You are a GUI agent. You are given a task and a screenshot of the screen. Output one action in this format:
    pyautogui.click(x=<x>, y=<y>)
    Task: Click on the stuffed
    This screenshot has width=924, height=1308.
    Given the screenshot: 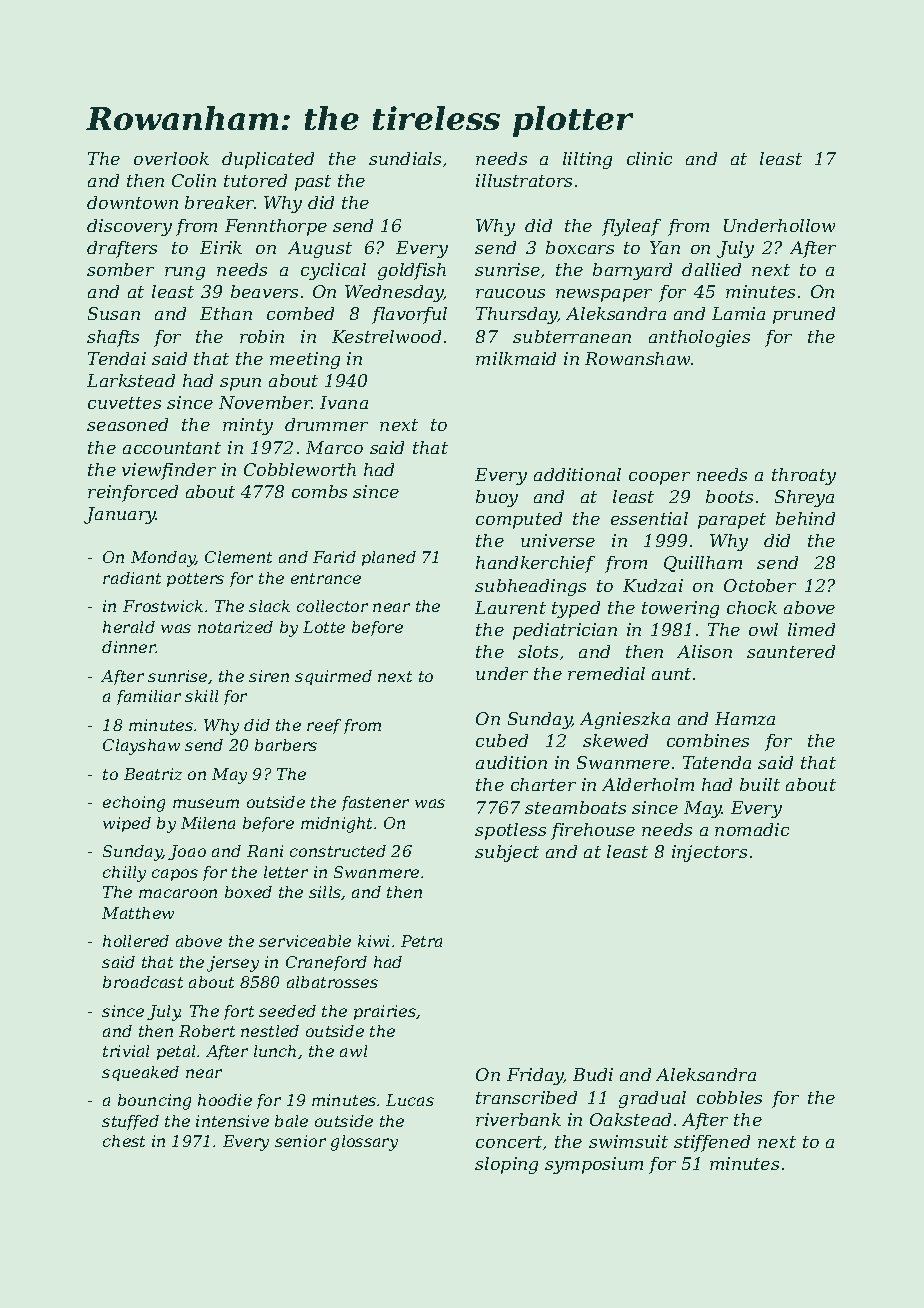 What is the action you would take?
    pyautogui.click(x=130, y=1122)
